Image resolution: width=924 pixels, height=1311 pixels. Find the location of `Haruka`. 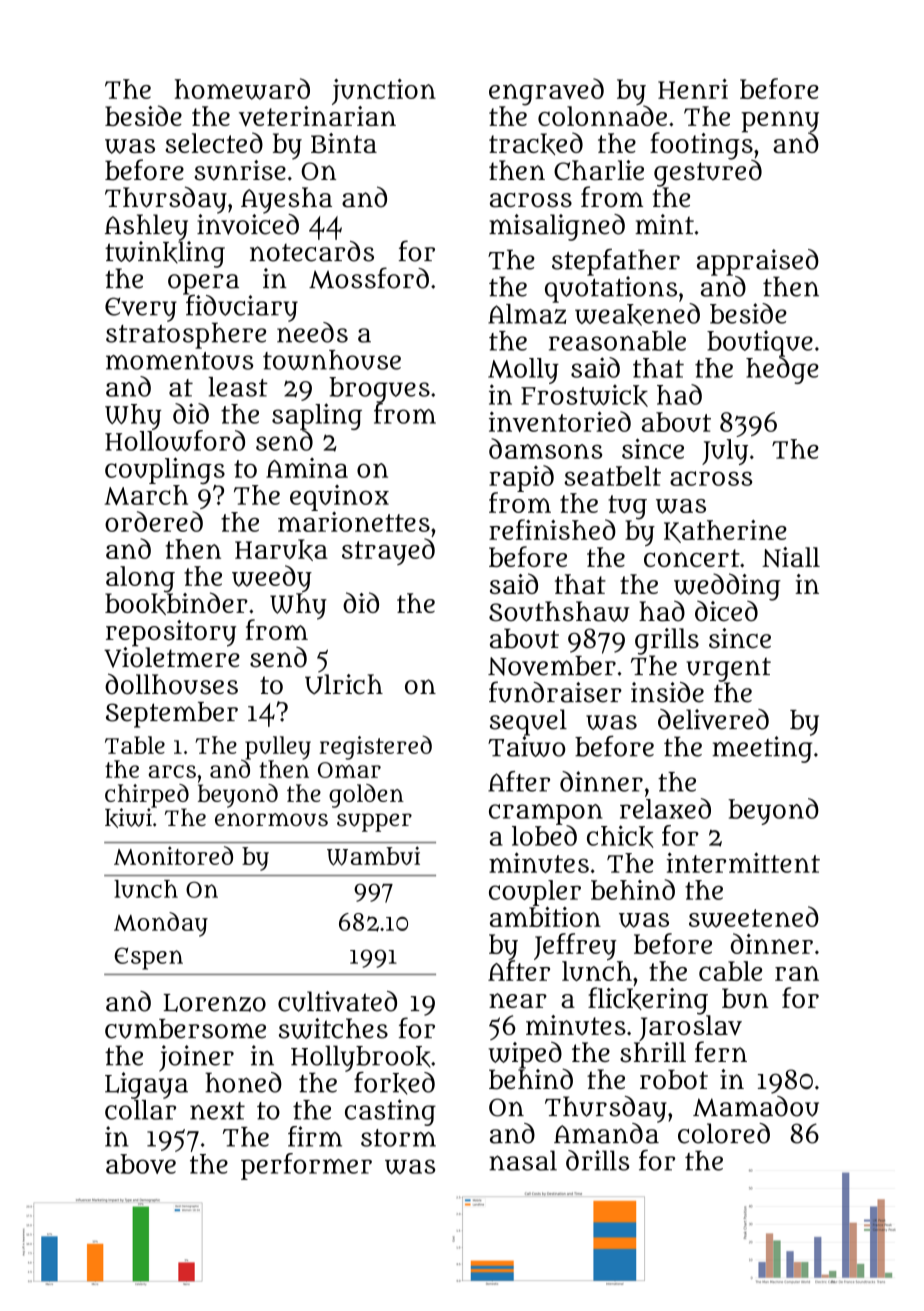

Haruka is located at coordinates (281, 550).
